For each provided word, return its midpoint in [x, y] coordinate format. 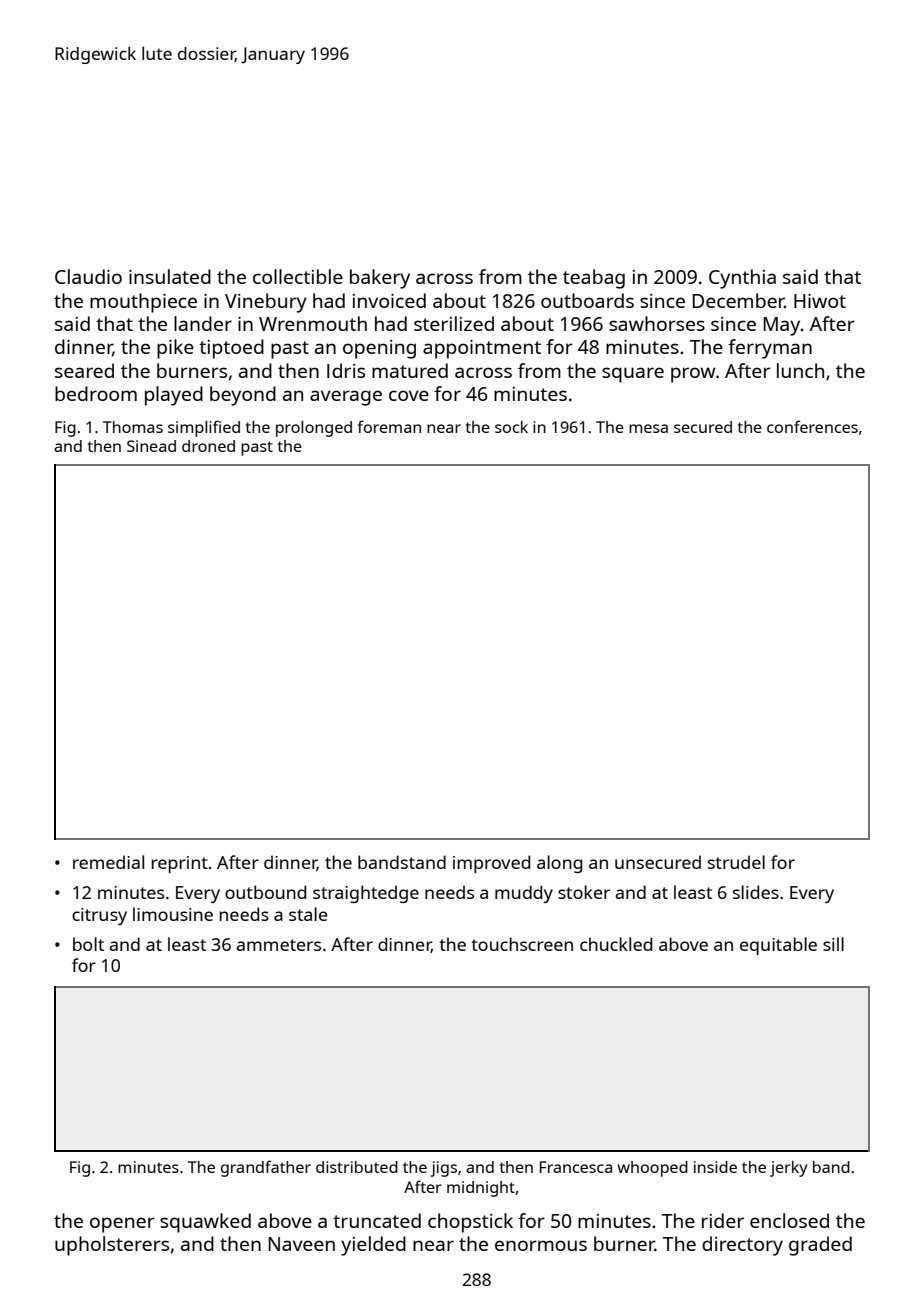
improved [491, 864]
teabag [594, 279]
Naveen [302, 1244]
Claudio [88, 276]
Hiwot [820, 301]
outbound [265, 892]
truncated [377, 1220]
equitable [778, 946]
